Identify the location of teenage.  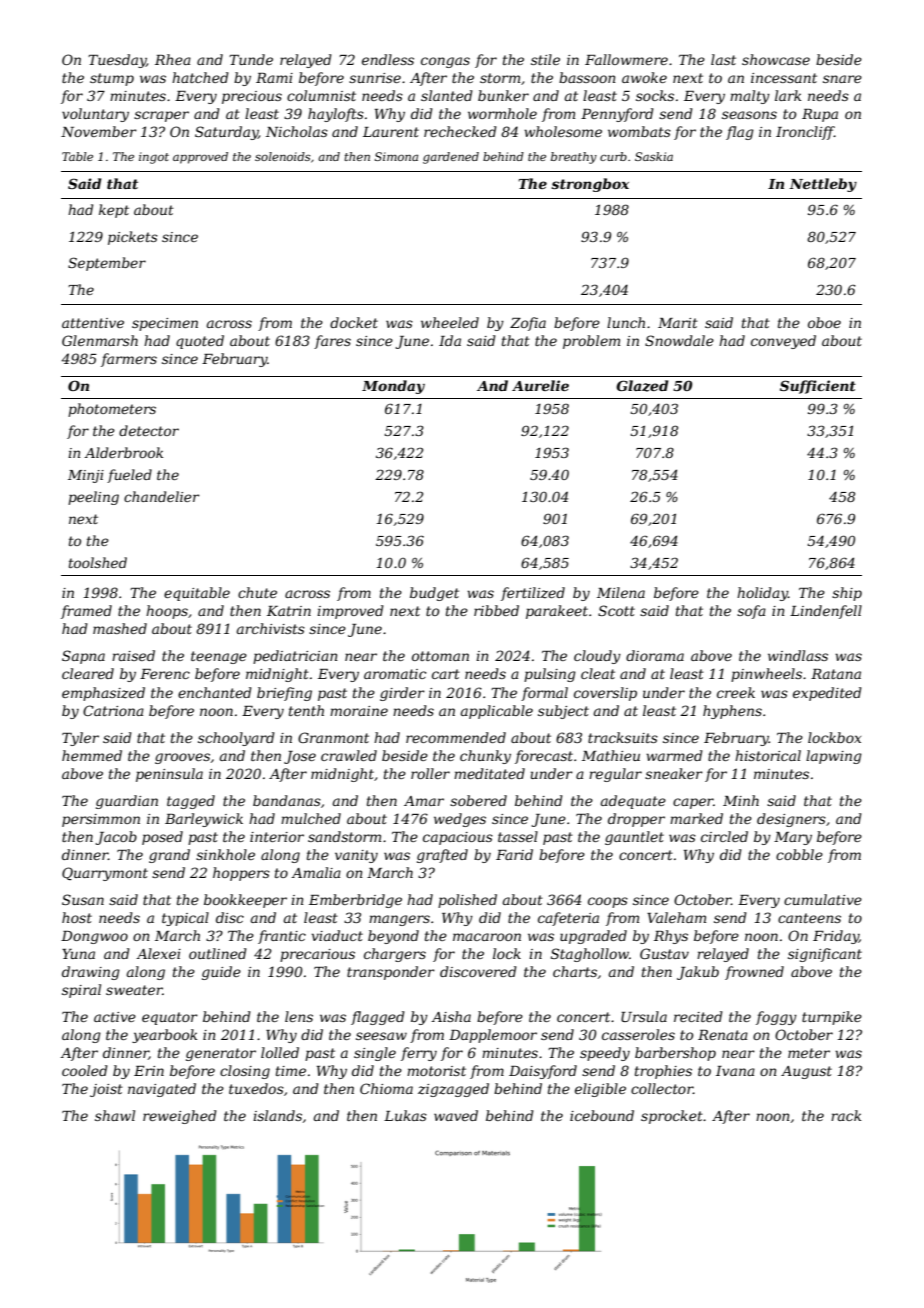
(219, 657).
